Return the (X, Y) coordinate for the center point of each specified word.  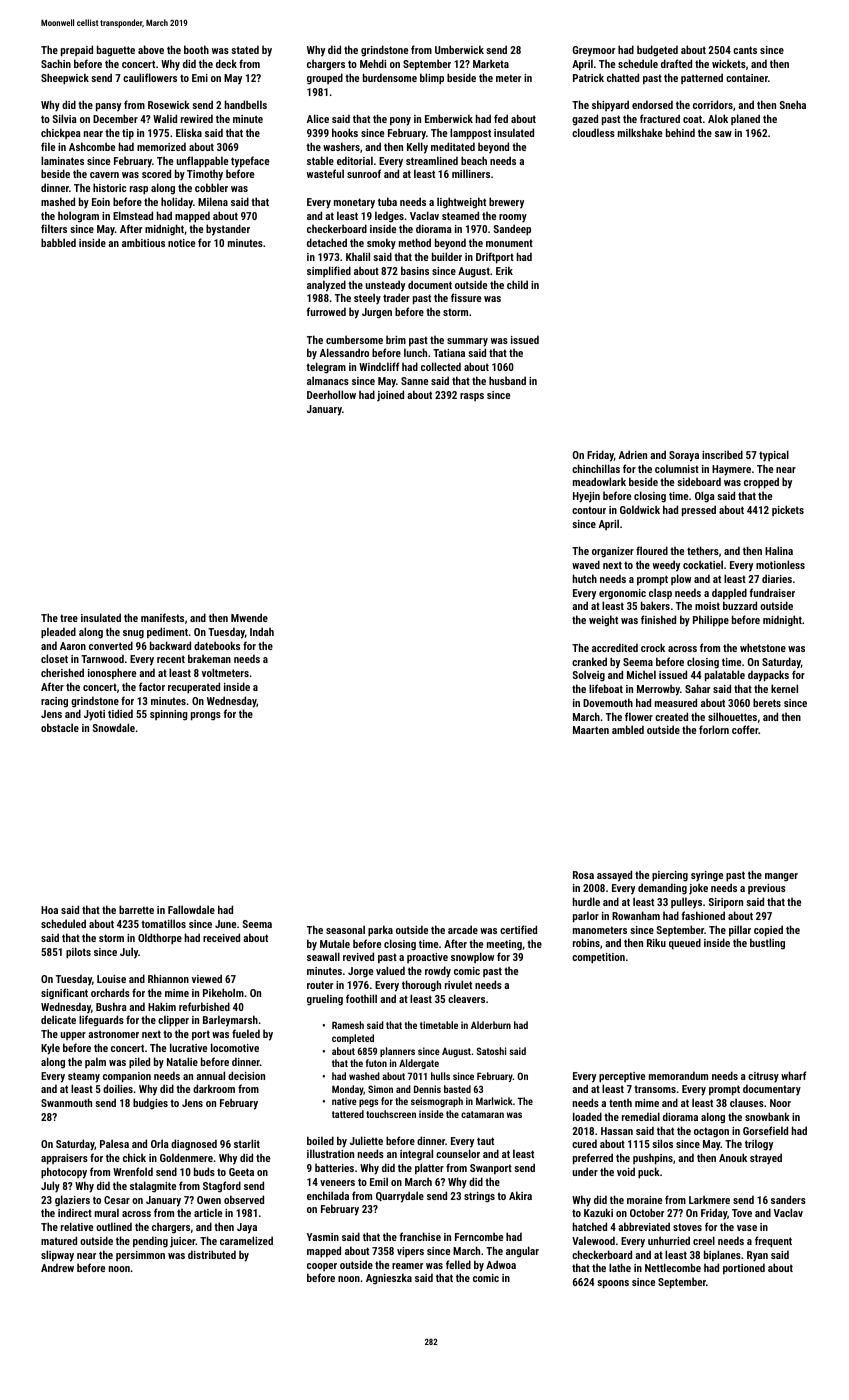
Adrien (633, 454)
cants (745, 50)
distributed (212, 1254)
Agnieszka (389, 1279)
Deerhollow (331, 394)
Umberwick (459, 49)
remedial (641, 1116)
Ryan (757, 1256)
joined (390, 396)
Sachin (56, 63)
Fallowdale (191, 909)
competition (598, 958)
